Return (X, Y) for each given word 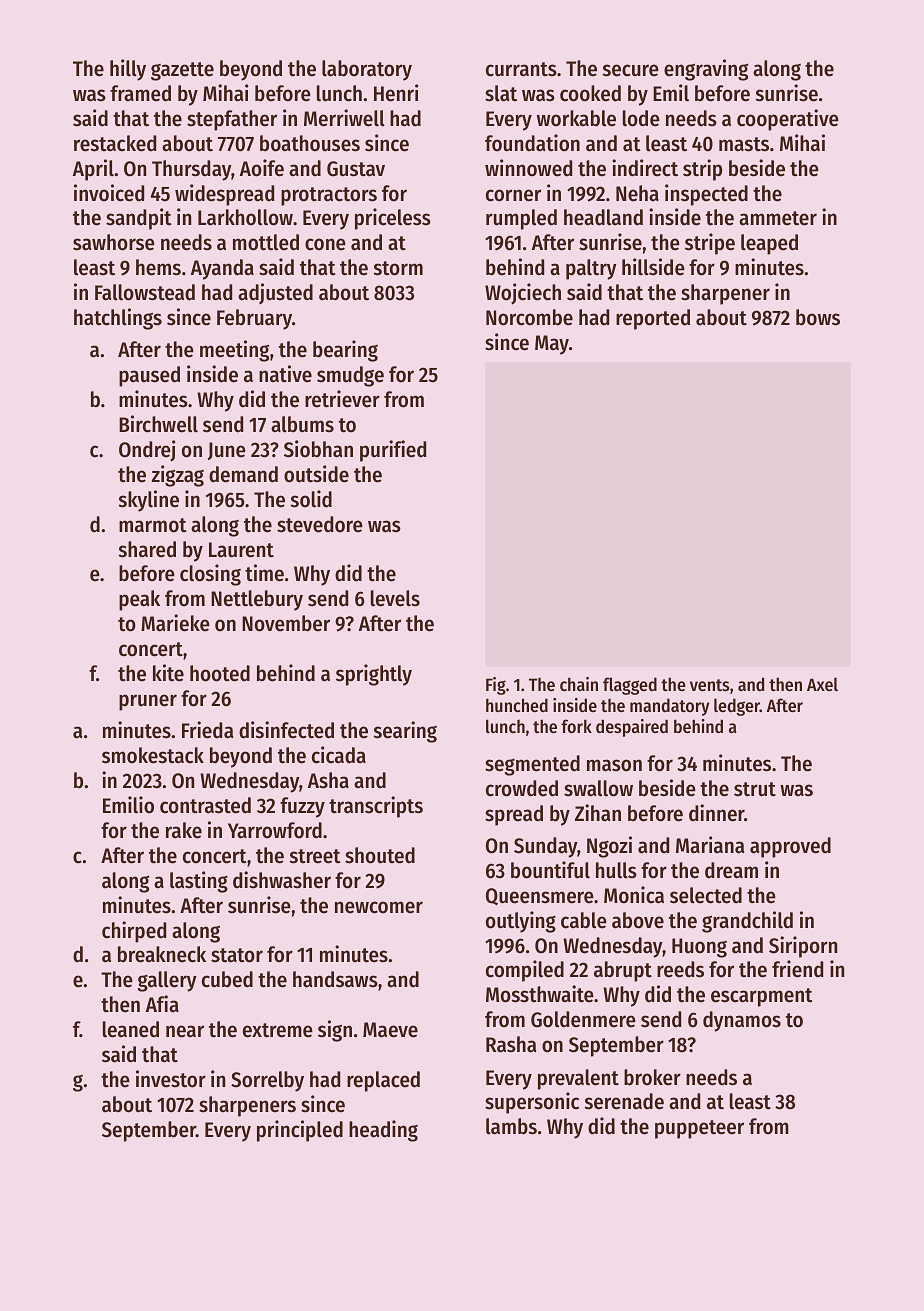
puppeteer (699, 1129)
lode (641, 118)
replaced (383, 1081)
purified (393, 451)
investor (171, 1079)
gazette (182, 71)
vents (709, 685)
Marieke (175, 623)
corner (513, 195)
